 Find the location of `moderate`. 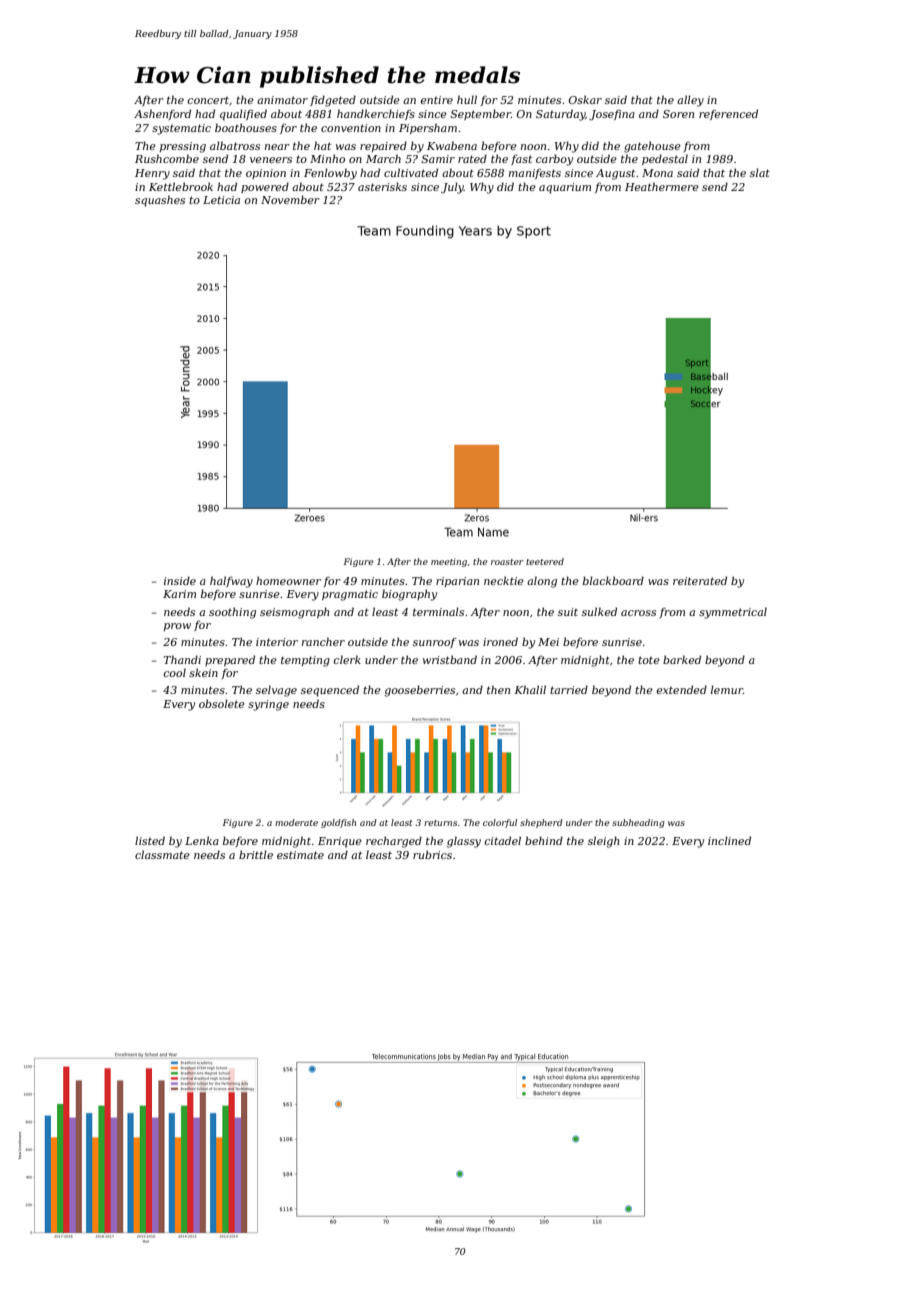

moderate is located at coordinates (296, 822).
